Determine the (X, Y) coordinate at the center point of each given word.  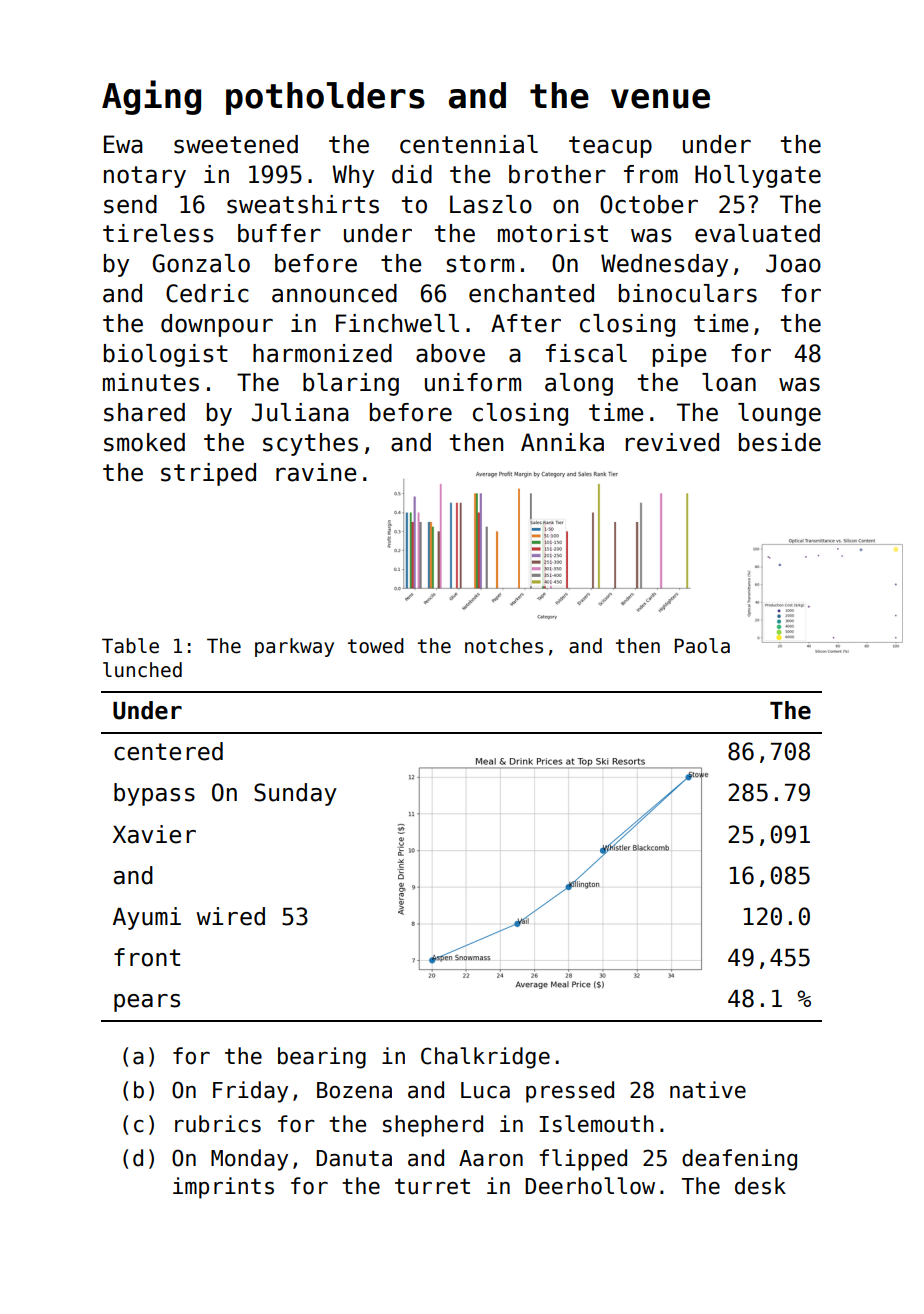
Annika (562, 442)
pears (147, 1003)
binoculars (688, 293)
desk (760, 1186)
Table (130, 646)
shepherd (433, 1126)
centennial (469, 144)
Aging (151, 97)
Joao (793, 263)
